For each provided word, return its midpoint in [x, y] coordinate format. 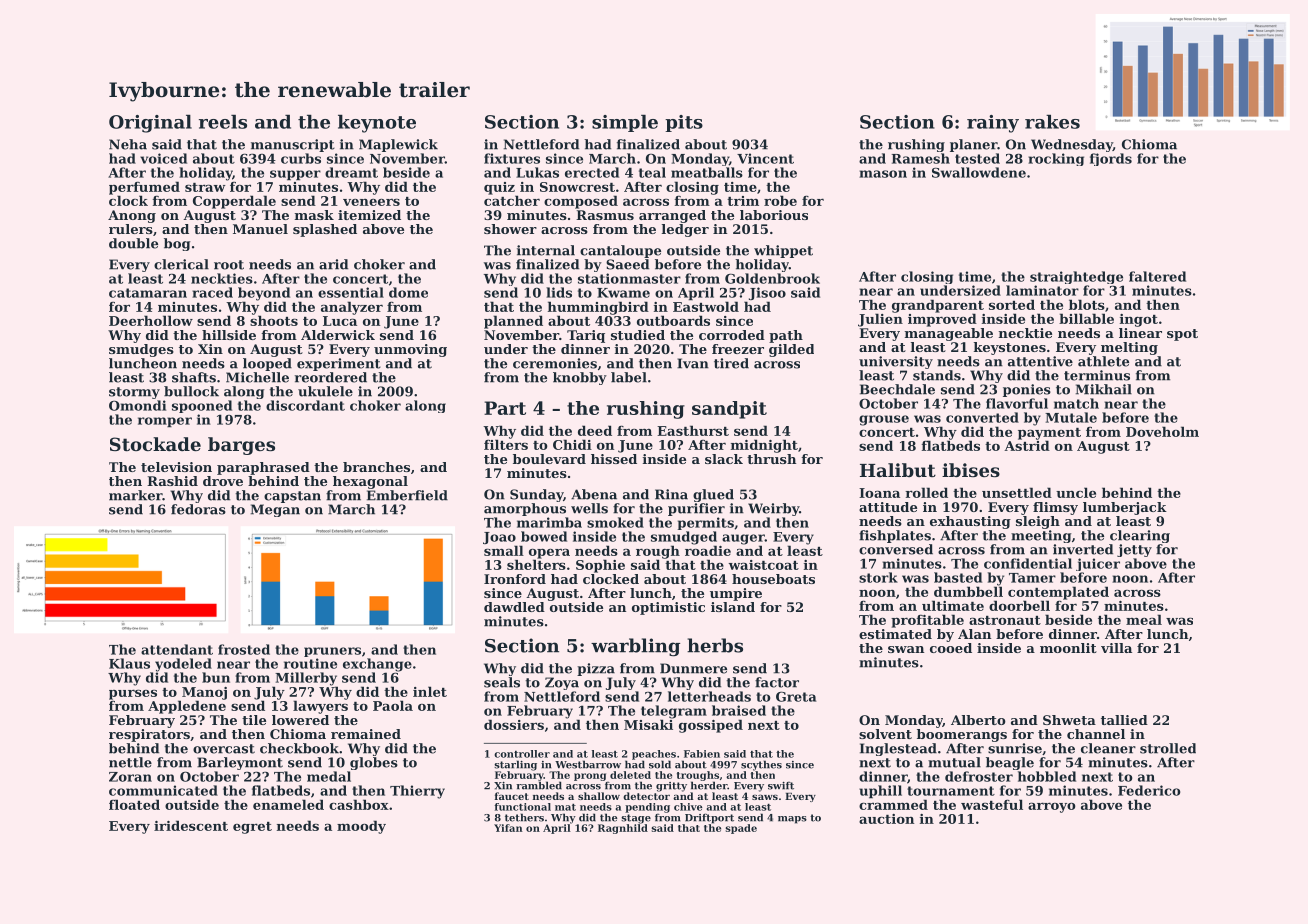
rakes [1052, 122]
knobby [580, 378]
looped [267, 364]
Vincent [765, 158]
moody [361, 827]
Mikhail [1104, 389]
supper [295, 175]
